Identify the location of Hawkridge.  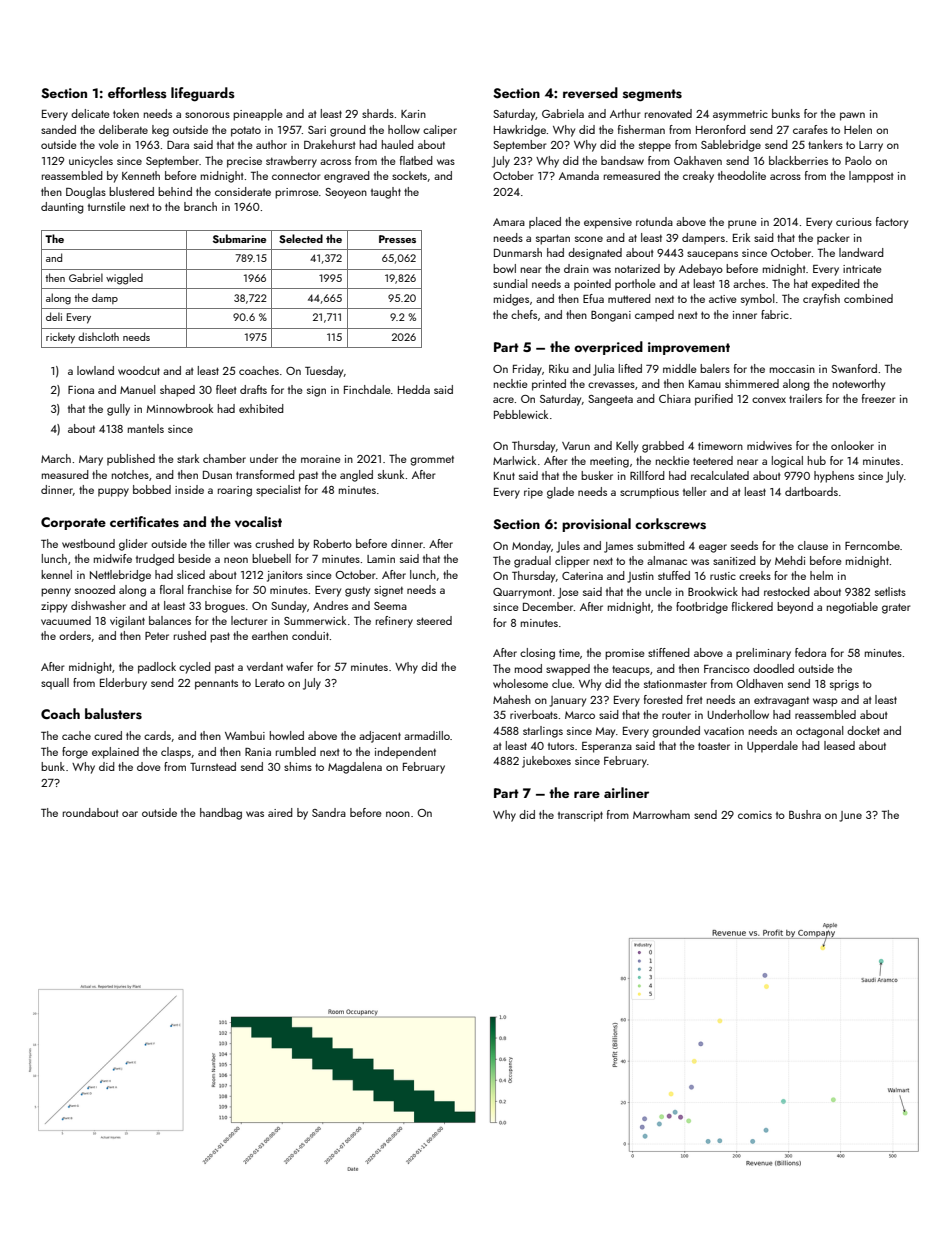
(520, 131).
